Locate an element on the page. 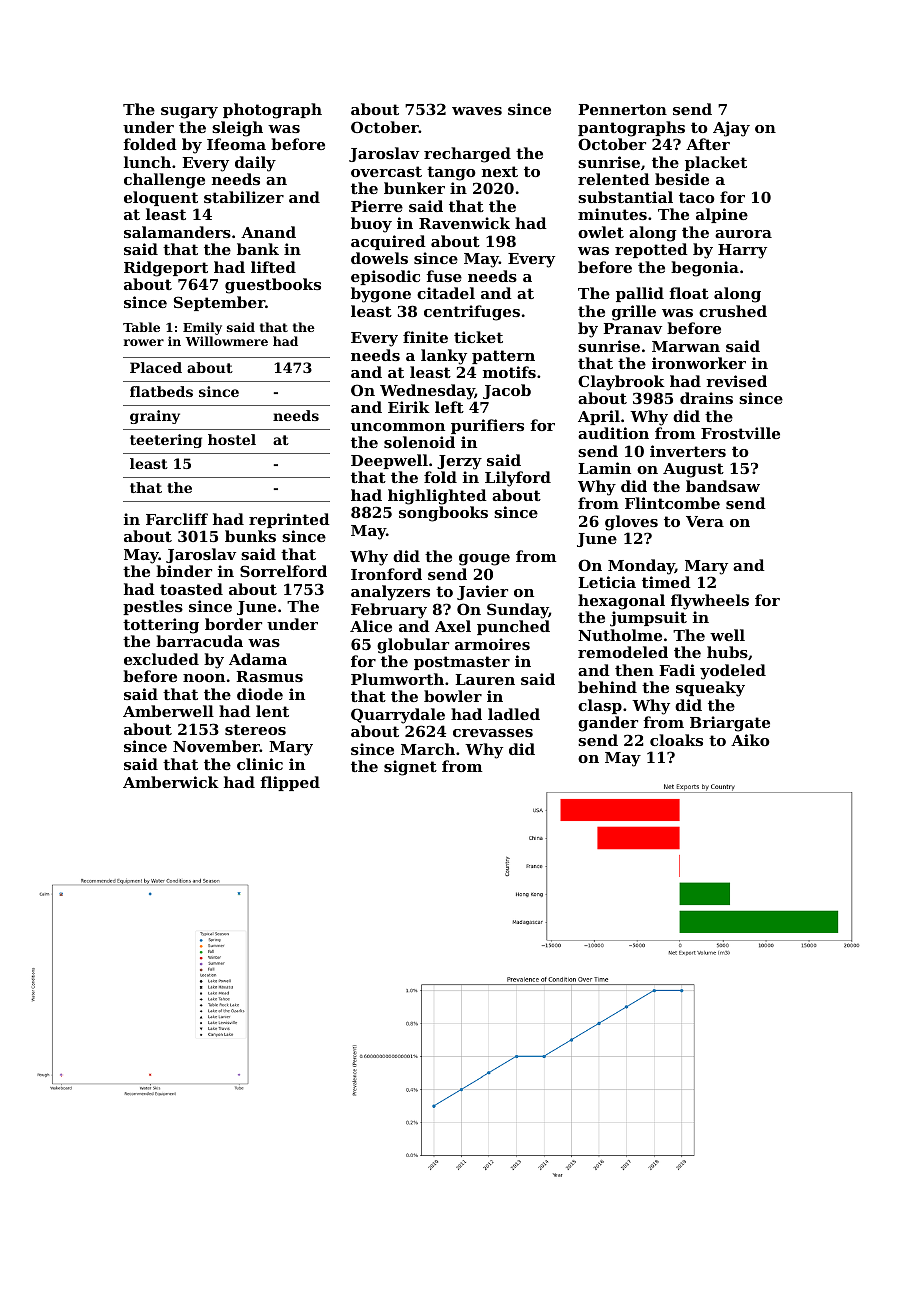  waves is located at coordinates (477, 111).
